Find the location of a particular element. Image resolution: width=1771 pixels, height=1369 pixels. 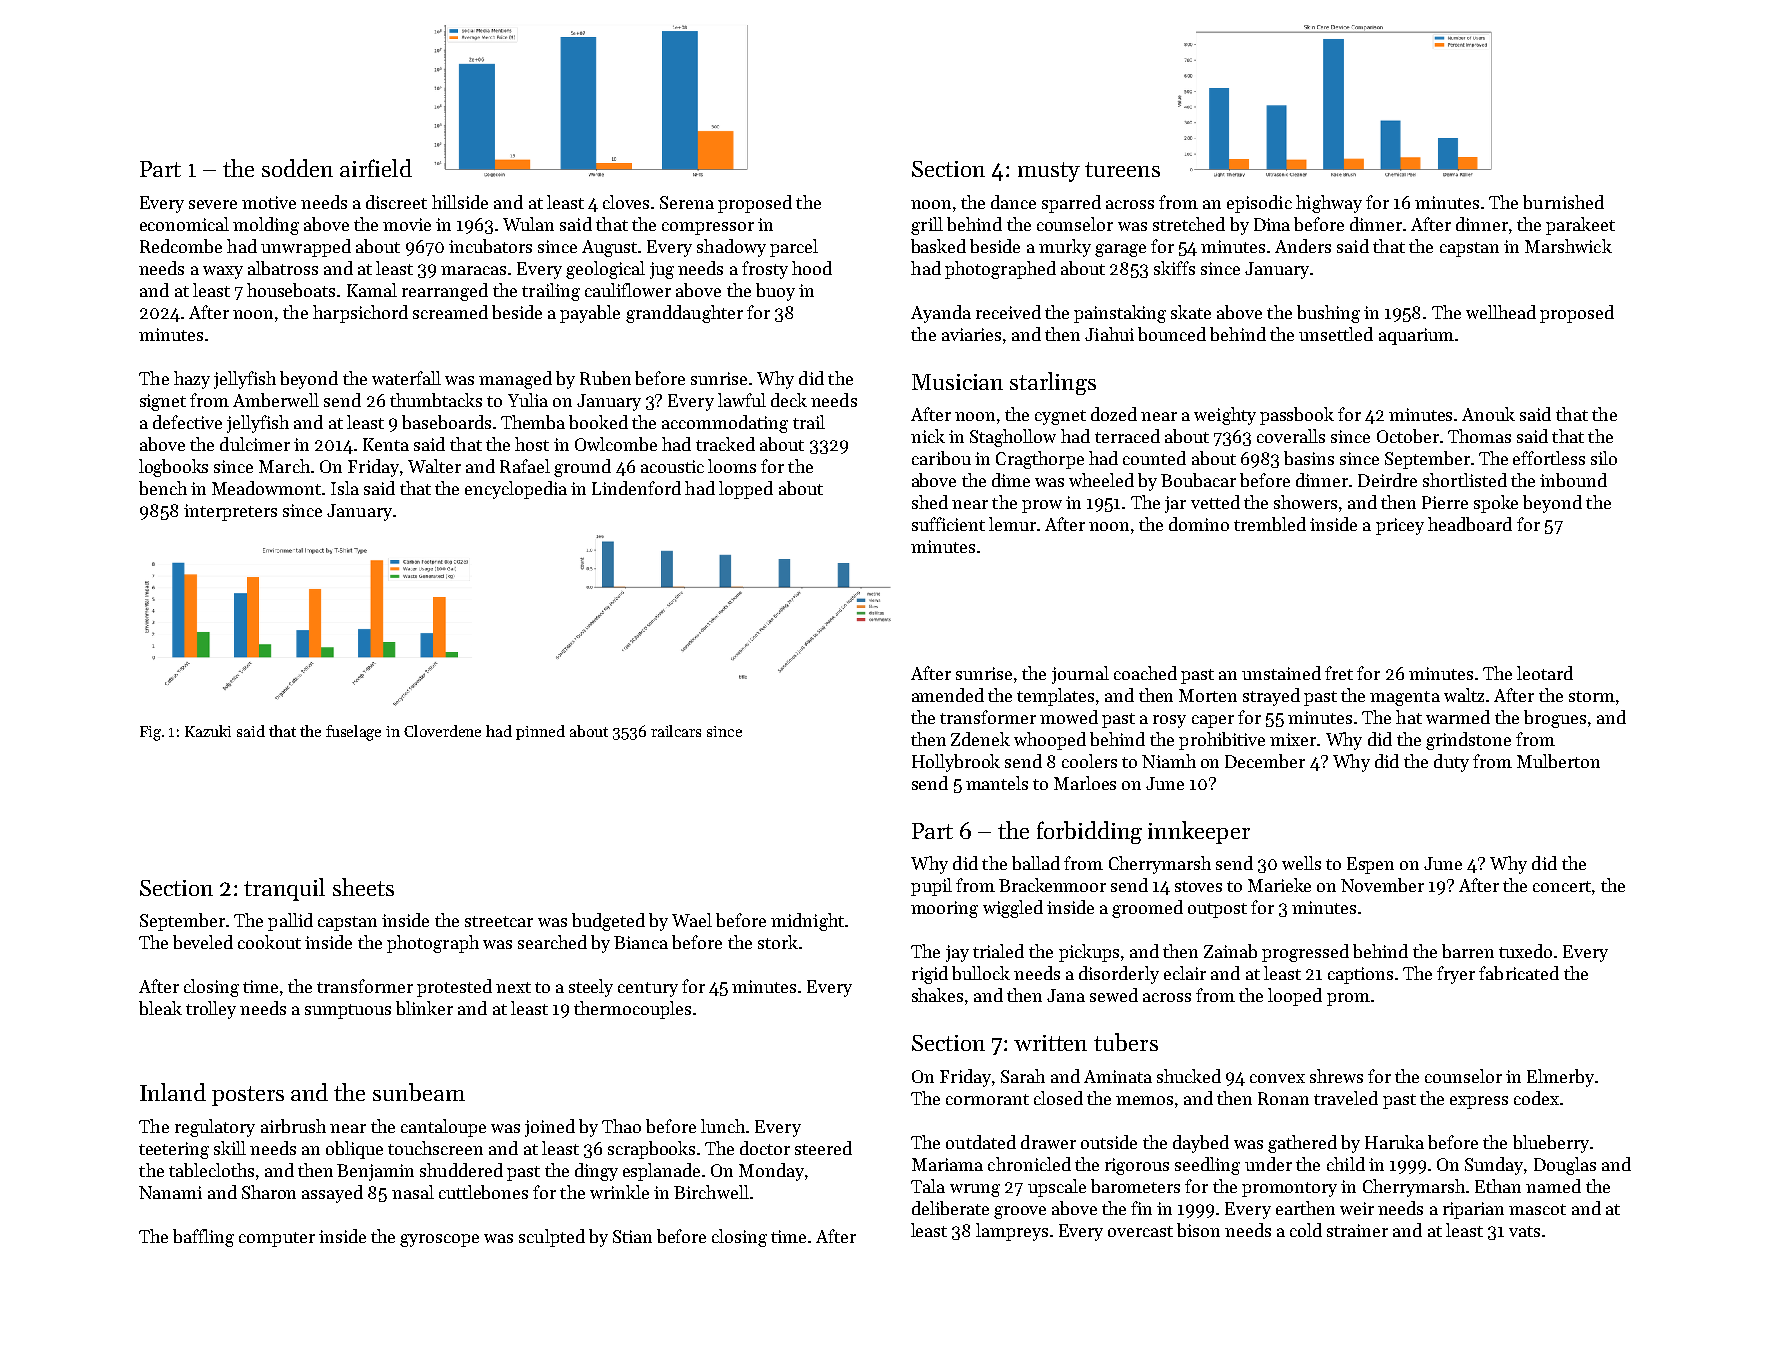

encyclopedia is located at coordinates (516, 490).
